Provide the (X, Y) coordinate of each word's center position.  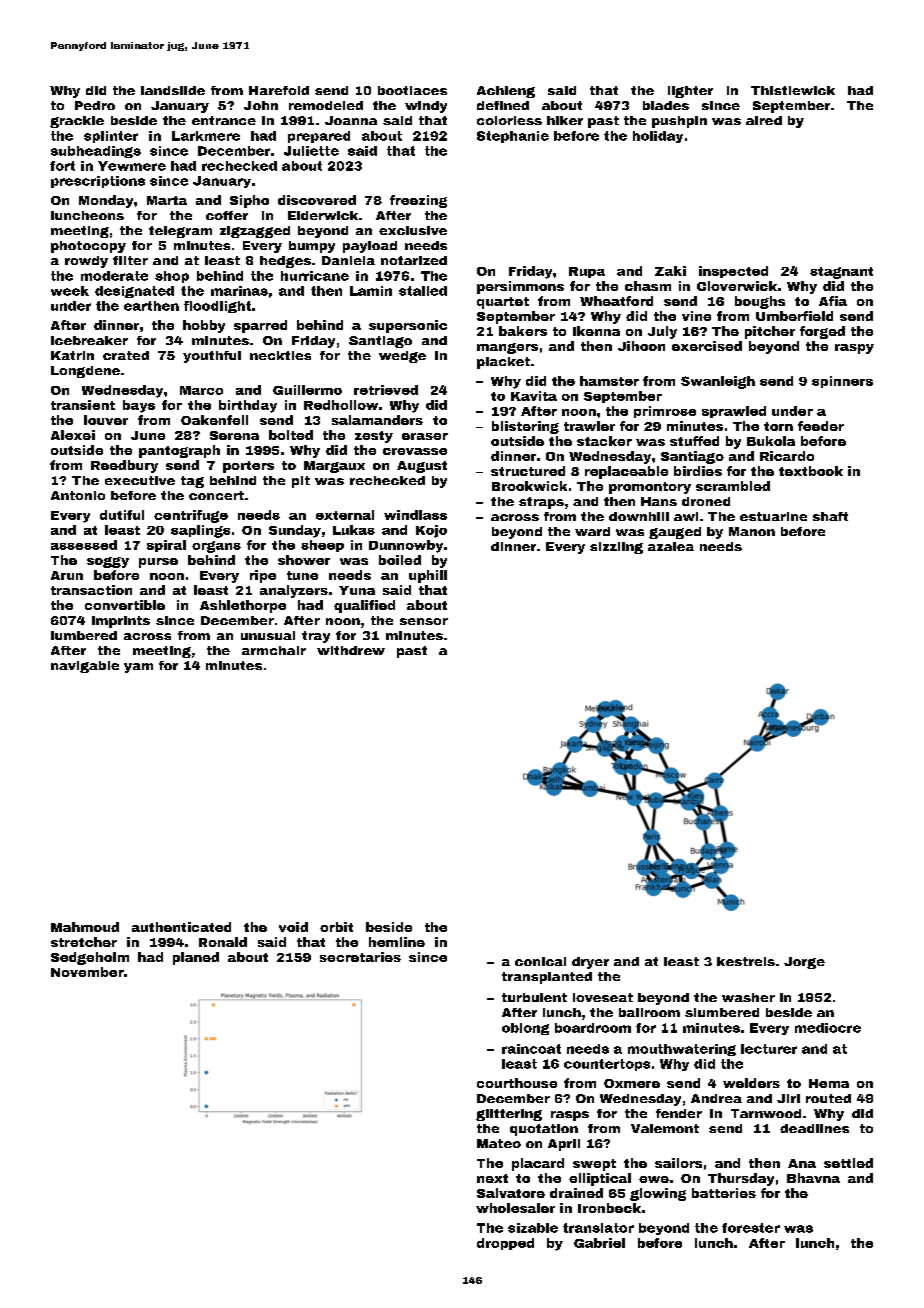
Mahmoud (85, 927)
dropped (505, 1244)
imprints (121, 622)
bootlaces (412, 90)
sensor (424, 621)
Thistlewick (793, 90)
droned (706, 501)
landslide (173, 90)
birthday (248, 406)
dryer (590, 963)
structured (528, 471)
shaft (830, 516)
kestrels (746, 961)
